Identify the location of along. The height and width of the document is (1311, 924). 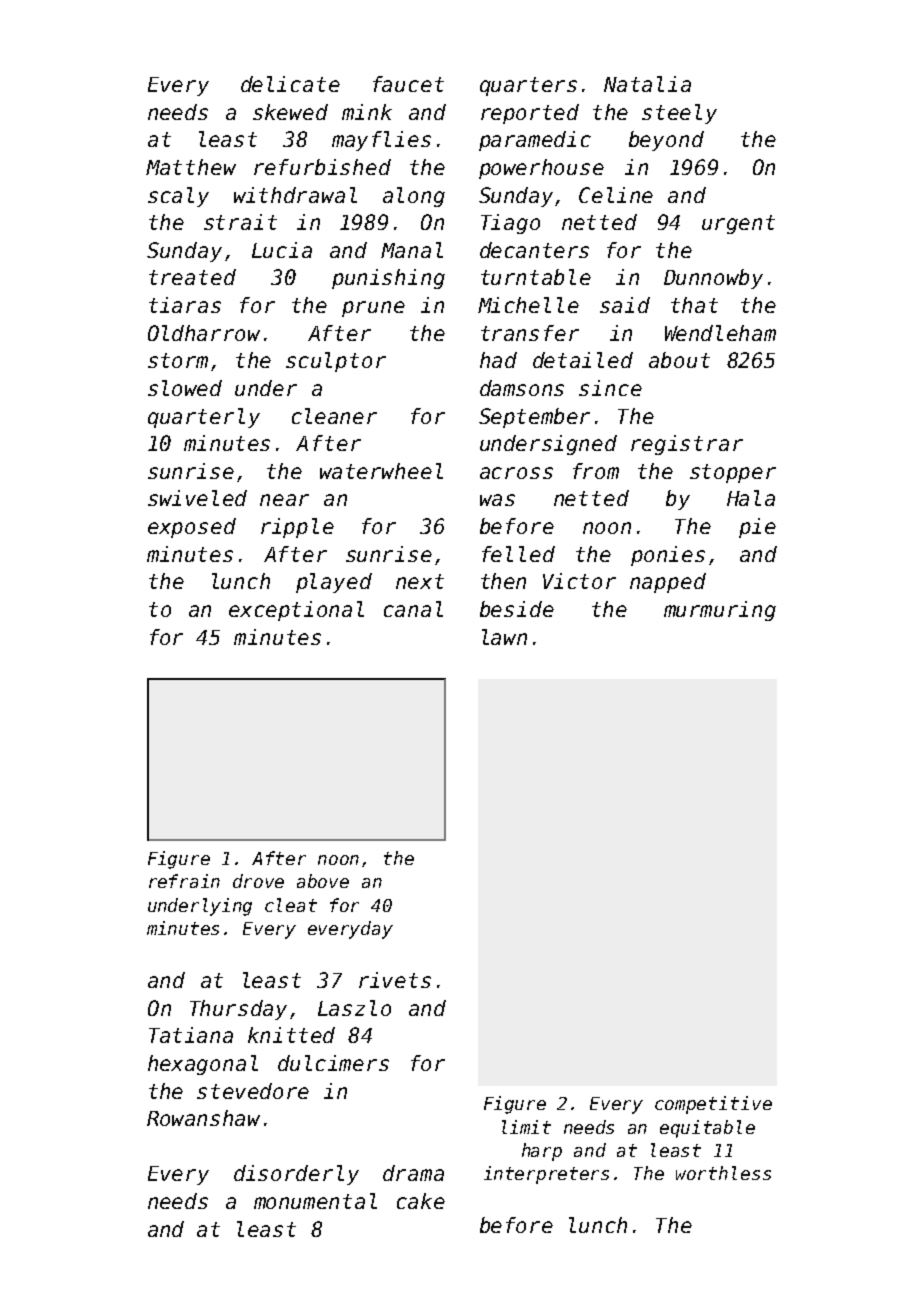
(414, 197).
